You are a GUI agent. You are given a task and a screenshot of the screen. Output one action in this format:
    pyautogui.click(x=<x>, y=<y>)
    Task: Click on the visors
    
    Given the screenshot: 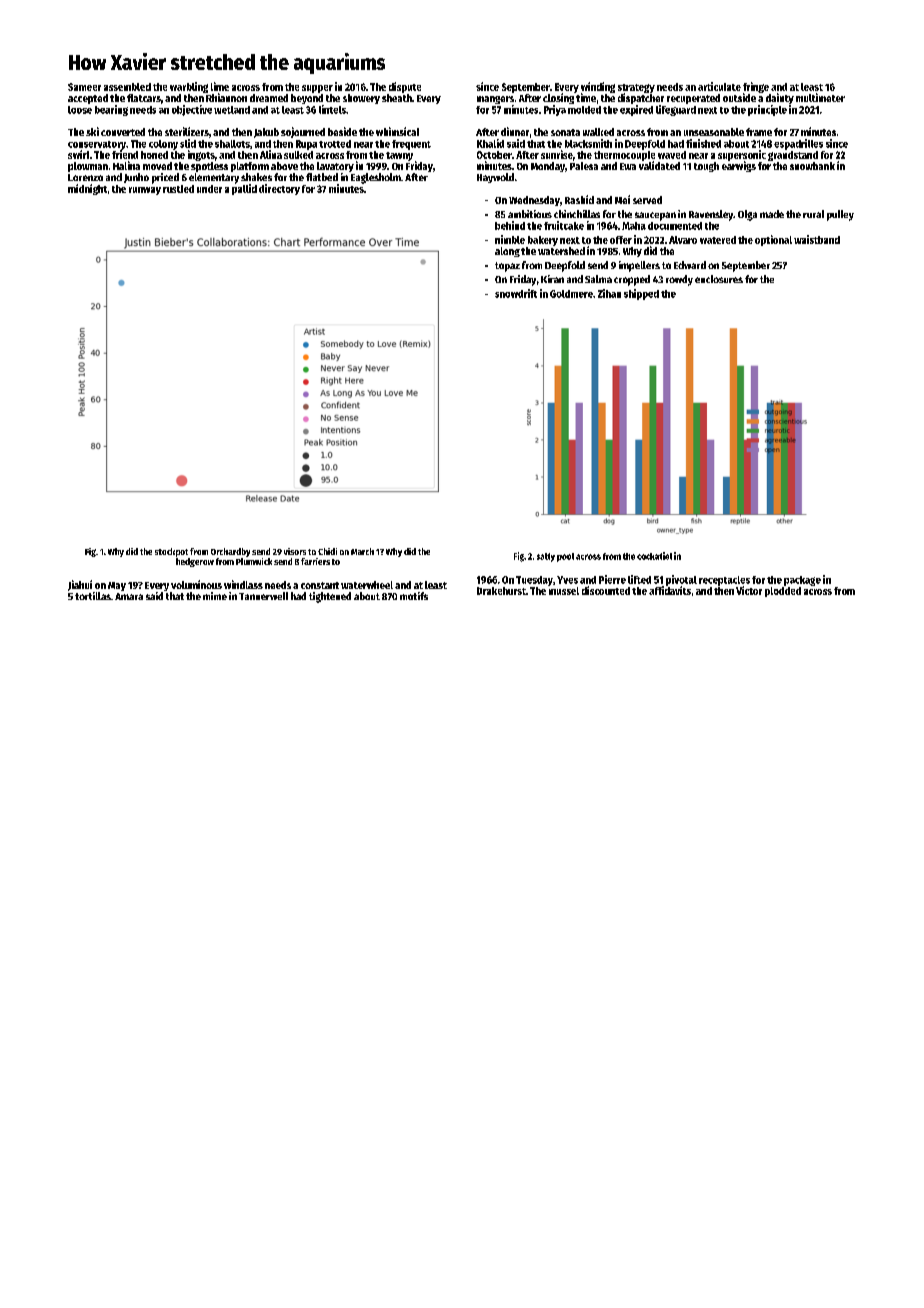 What is the action you would take?
    pyautogui.click(x=295, y=551)
